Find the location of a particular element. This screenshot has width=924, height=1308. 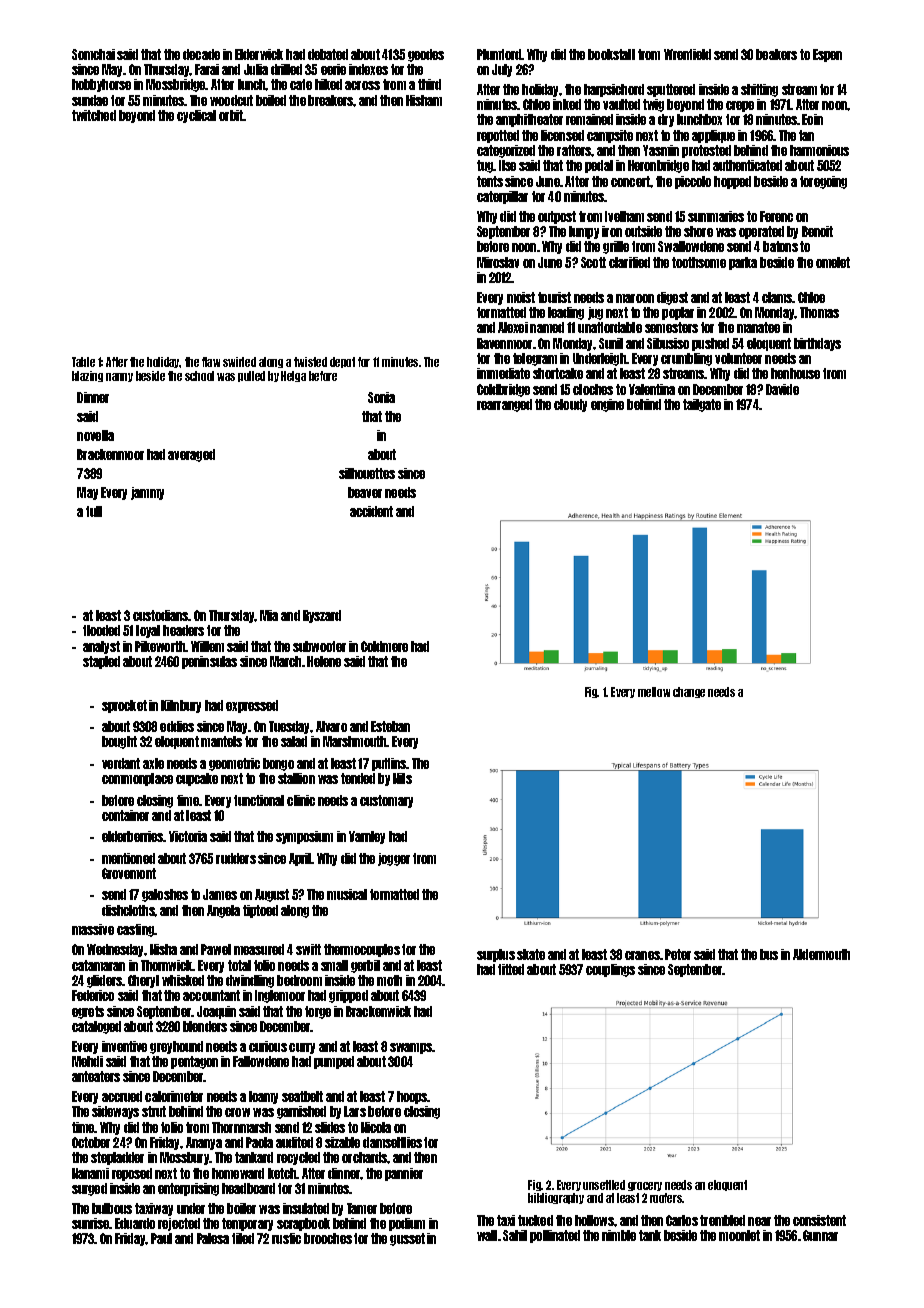

Palesa is located at coordinates (213, 1238).
